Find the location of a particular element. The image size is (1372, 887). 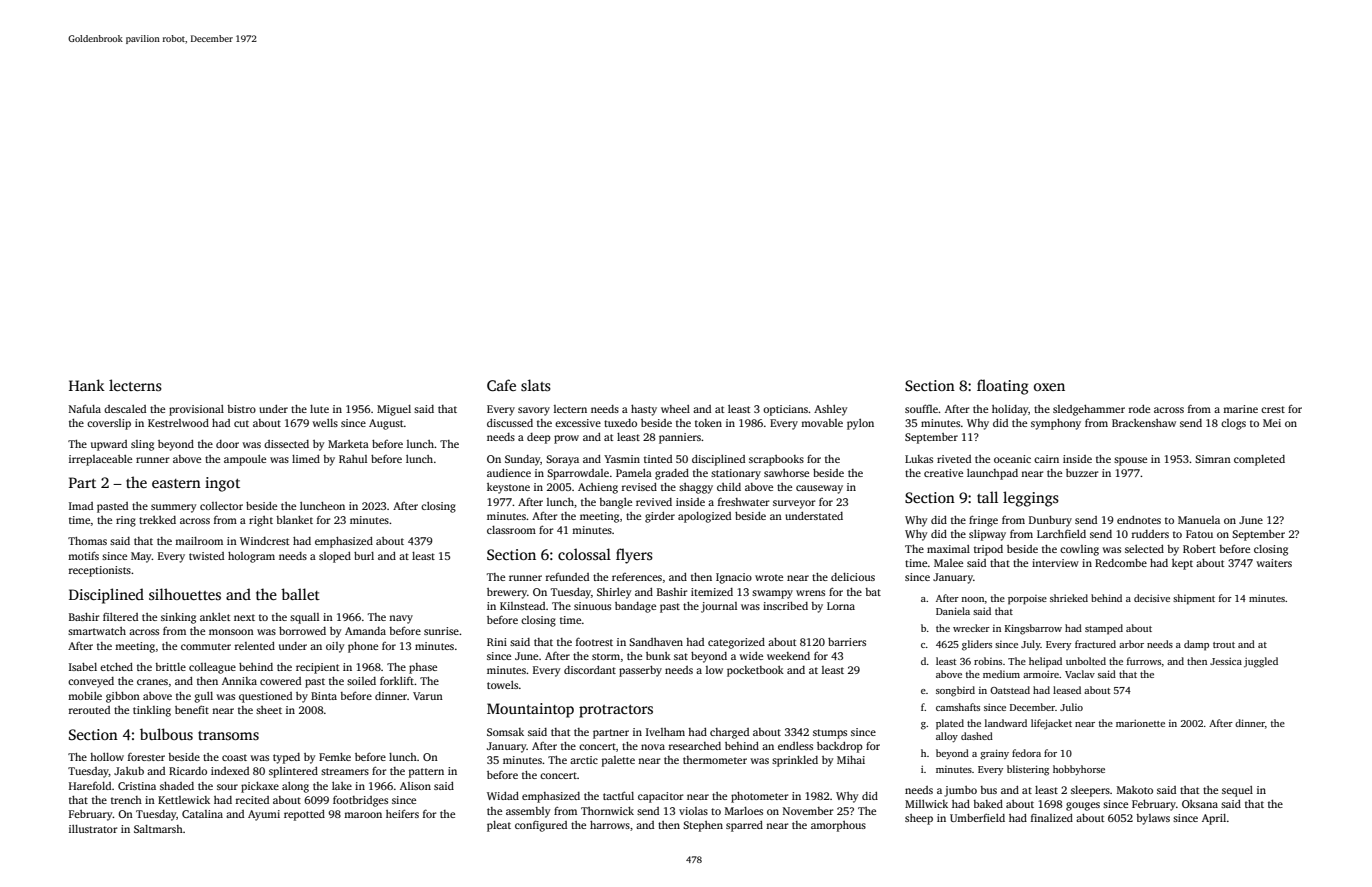

sequel is located at coordinates (1237, 791).
